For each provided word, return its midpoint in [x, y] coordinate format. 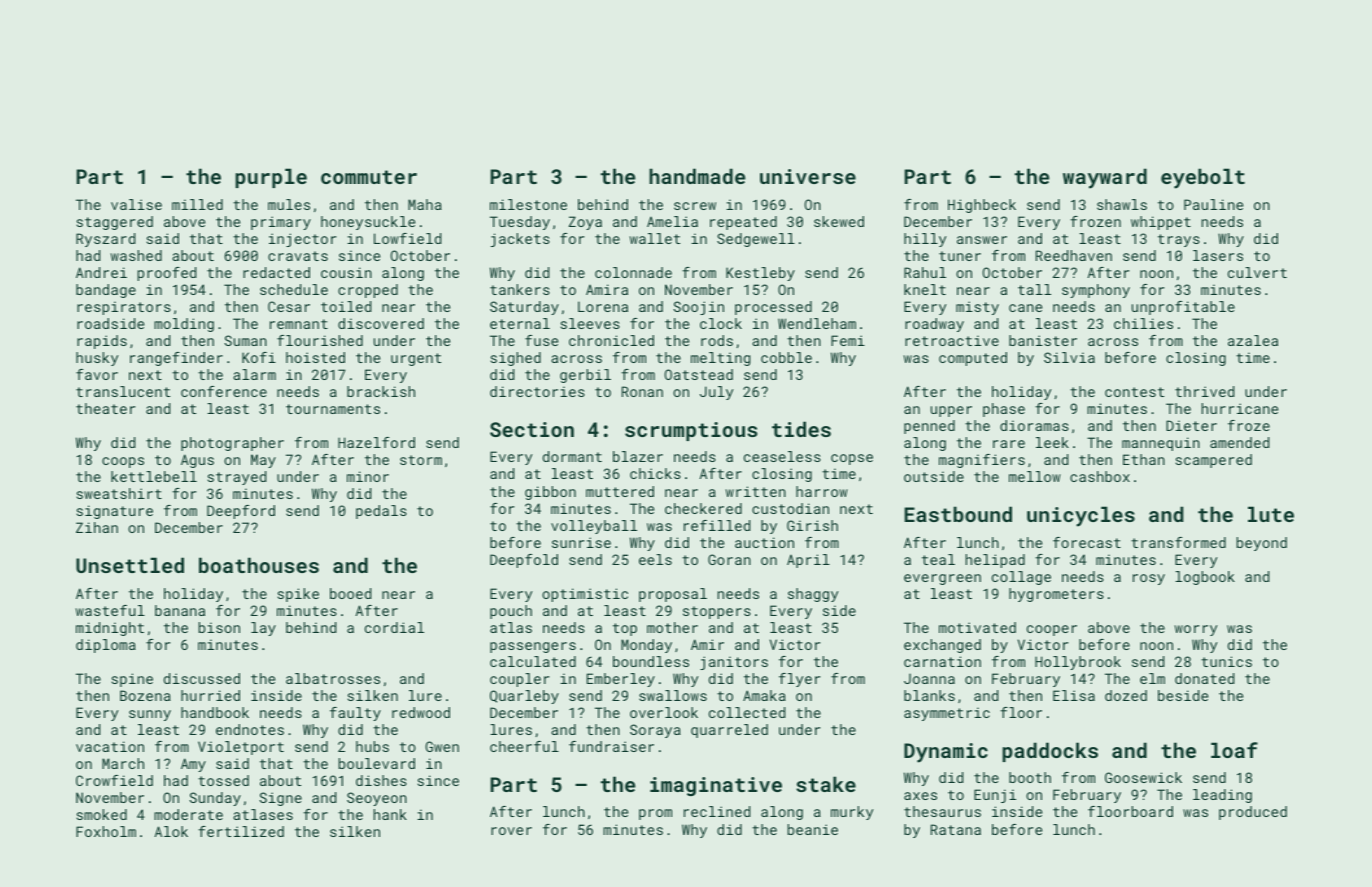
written [756, 491]
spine [132, 680]
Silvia [1069, 357]
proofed [166, 274]
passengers [533, 647]
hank [390, 814]
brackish [381, 391]
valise [136, 204]
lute [1271, 514]
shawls [1122, 204]
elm [1152, 678]
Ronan [642, 391]
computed [973, 359]
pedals [381, 512]
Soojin [698, 308]
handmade [697, 176]
